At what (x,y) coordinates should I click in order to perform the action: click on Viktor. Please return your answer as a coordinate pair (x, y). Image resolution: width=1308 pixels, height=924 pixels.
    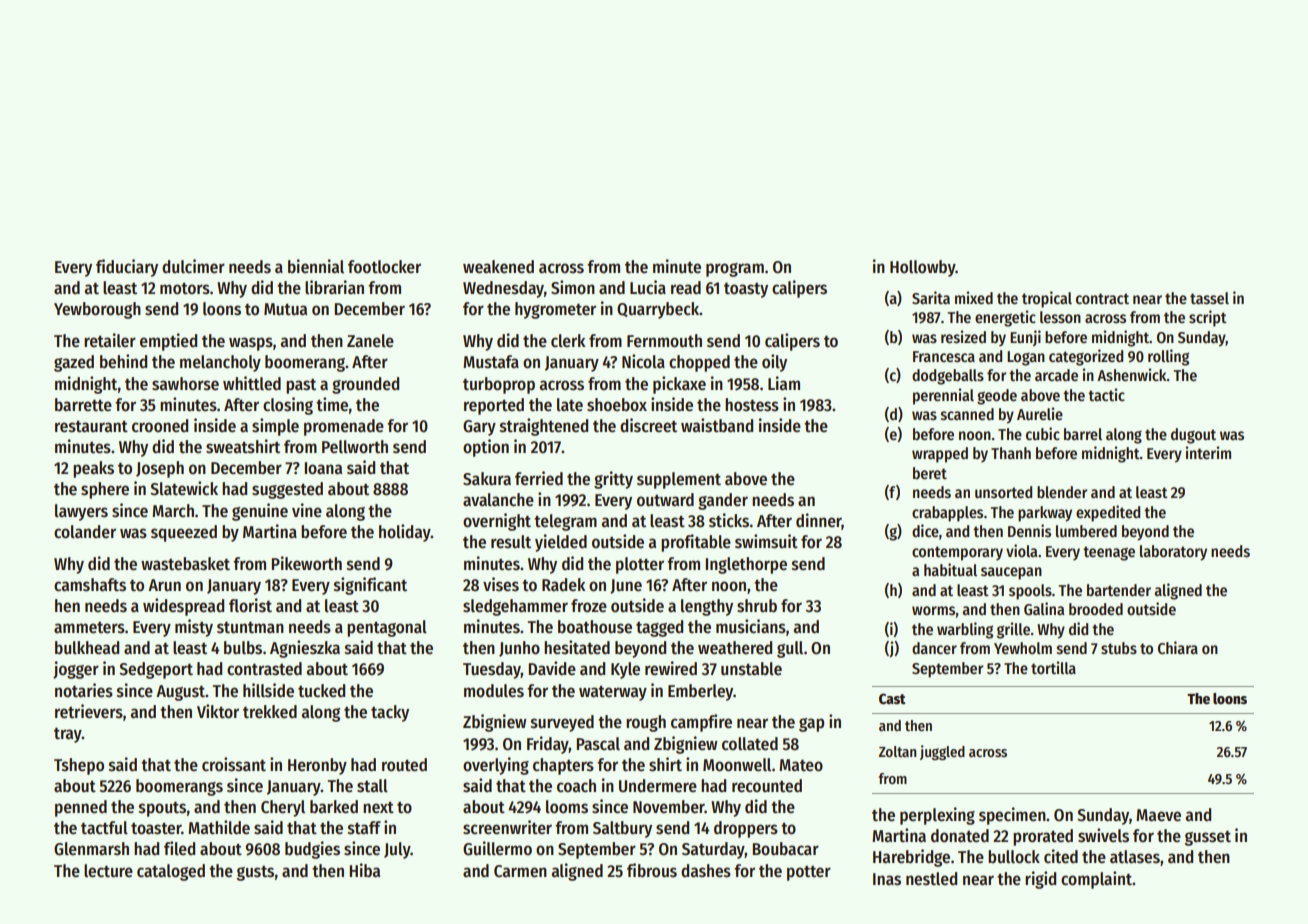
    Looking at the image, I should click on (218, 711).
